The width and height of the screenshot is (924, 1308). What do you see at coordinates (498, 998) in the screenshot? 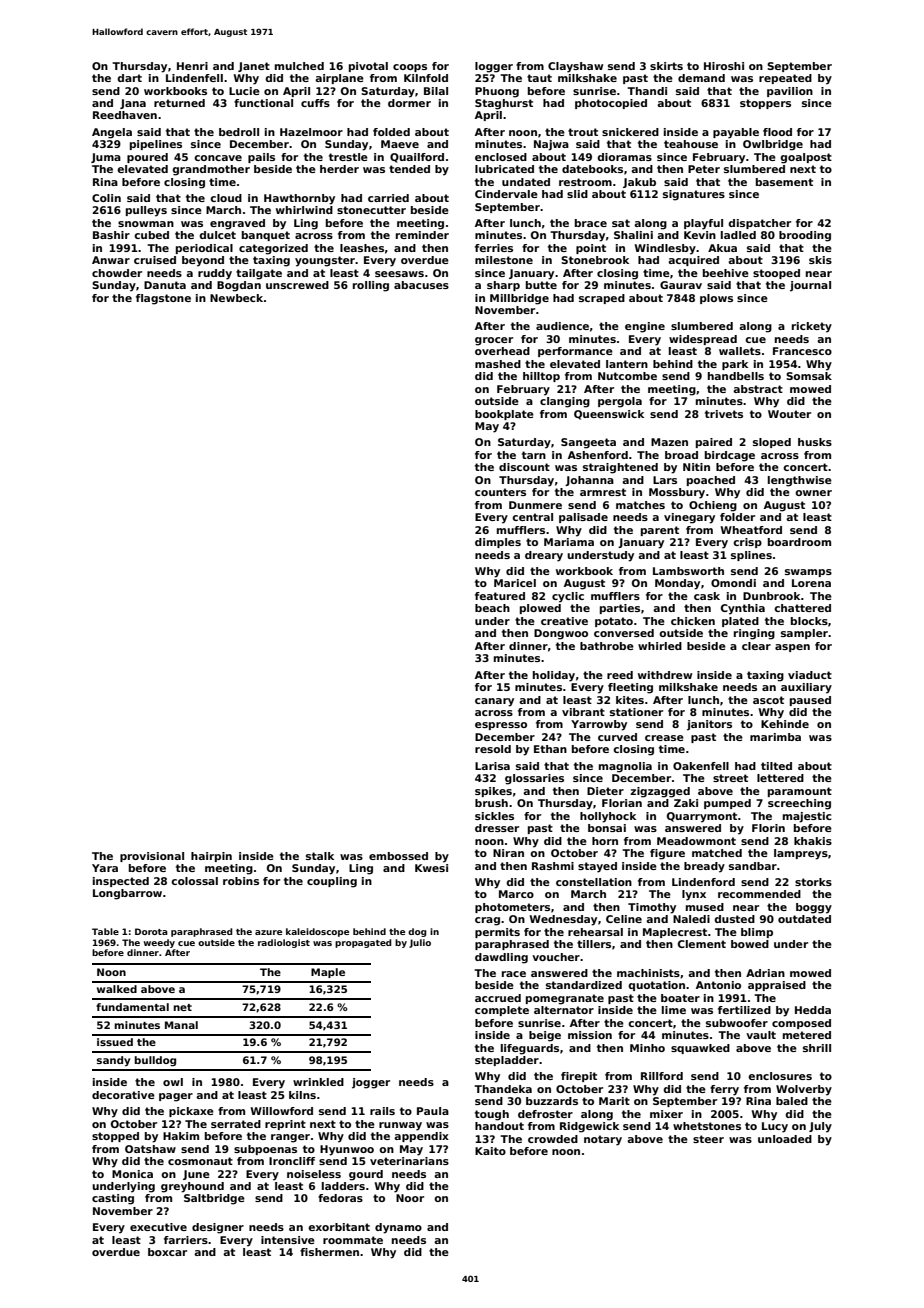
I see `accrued` at bounding box center [498, 998].
